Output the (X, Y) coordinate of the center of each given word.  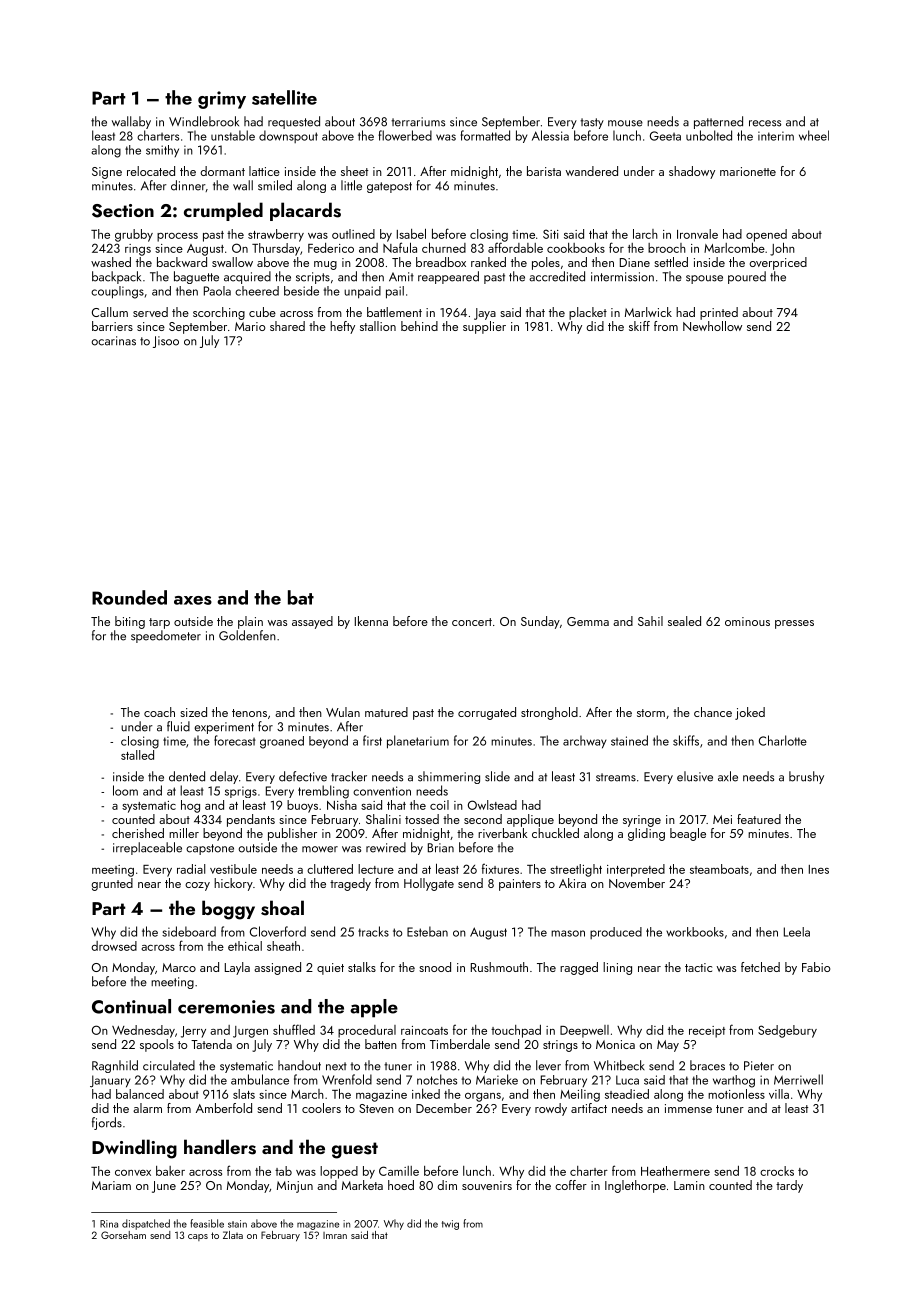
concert (472, 622)
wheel (814, 135)
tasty (592, 123)
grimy (222, 100)
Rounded (129, 597)
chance (713, 712)
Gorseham (123, 1235)
